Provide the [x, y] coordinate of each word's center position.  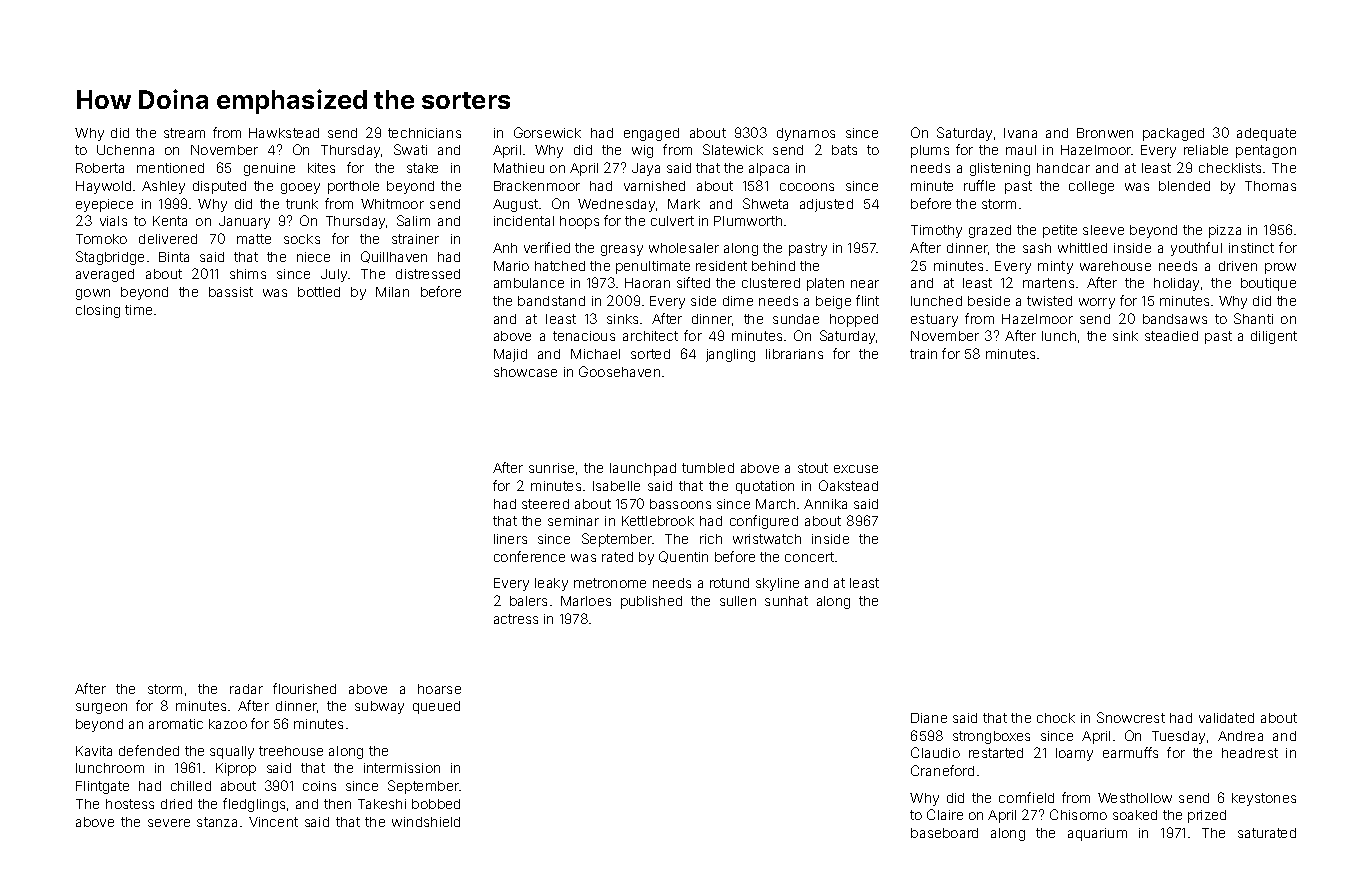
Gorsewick [547, 132]
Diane [929, 718]
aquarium [1097, 834]
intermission [402, 768]
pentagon [1266, 151]
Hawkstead [284, 133]
